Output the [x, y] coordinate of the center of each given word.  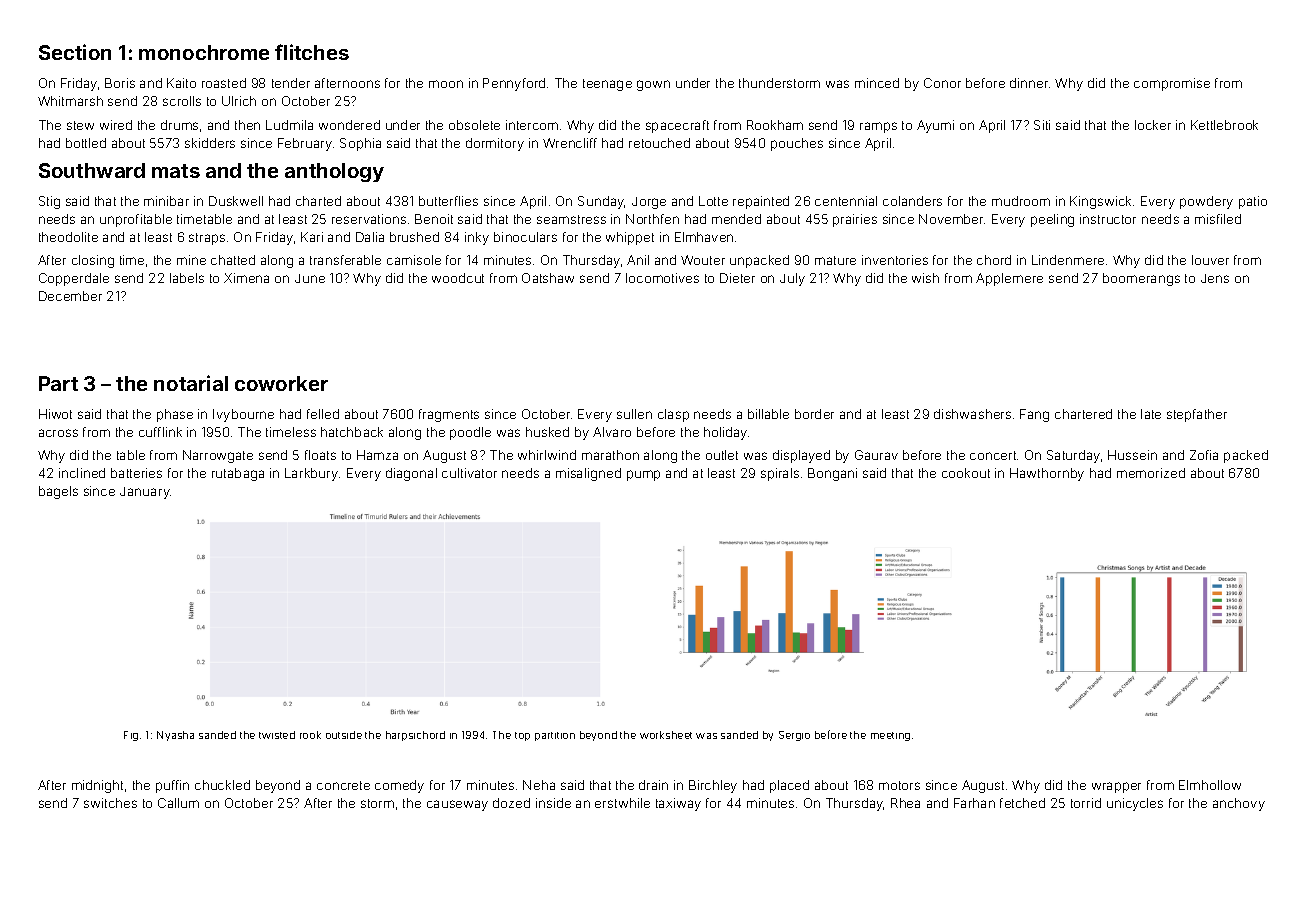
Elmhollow [1210, 785]
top [522, 736]
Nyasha [175, 736]
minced [877, 83]
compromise [1172, 84]
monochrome [204, 52]
